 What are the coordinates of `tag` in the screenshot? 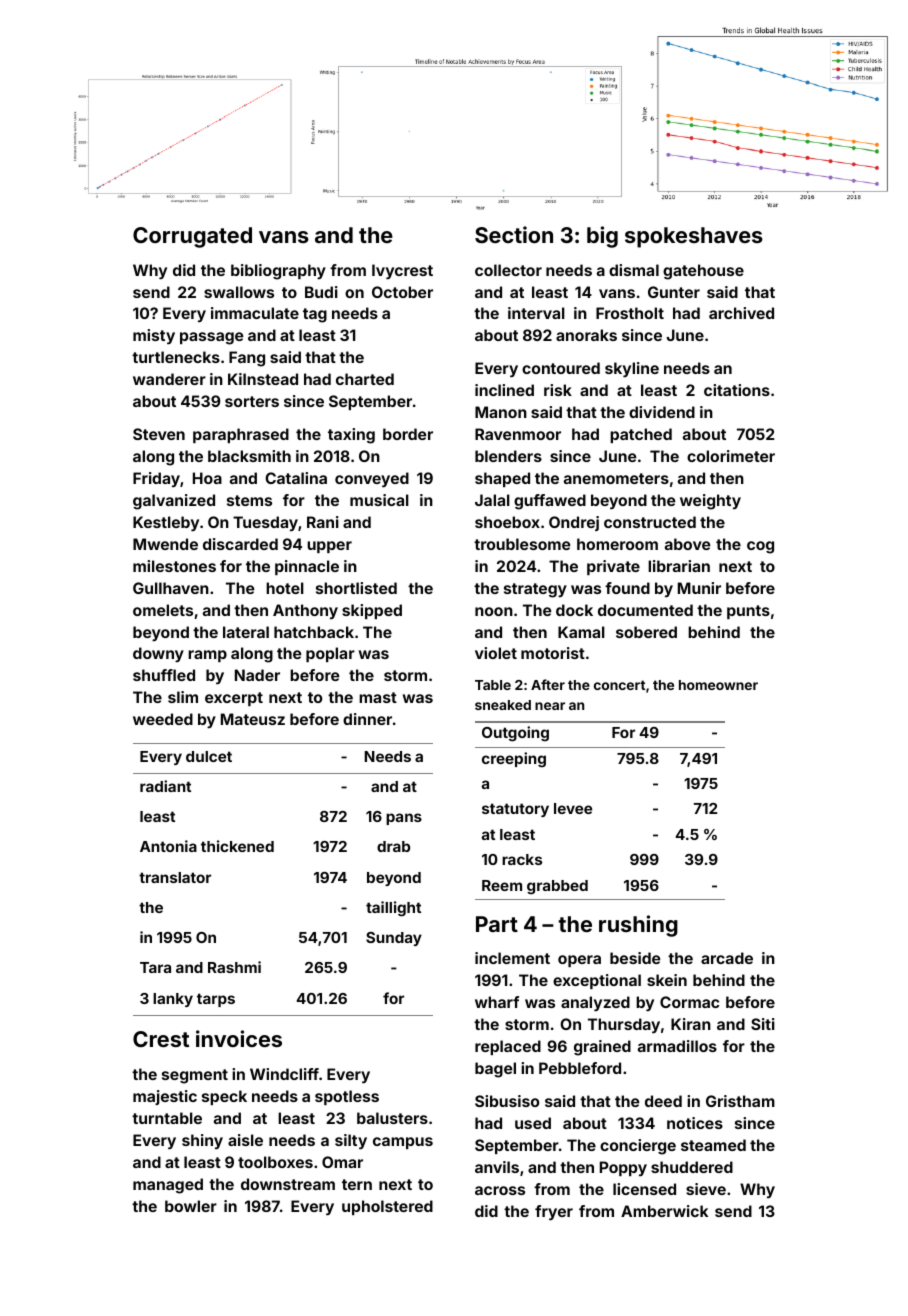 It's located at (315, 315).
